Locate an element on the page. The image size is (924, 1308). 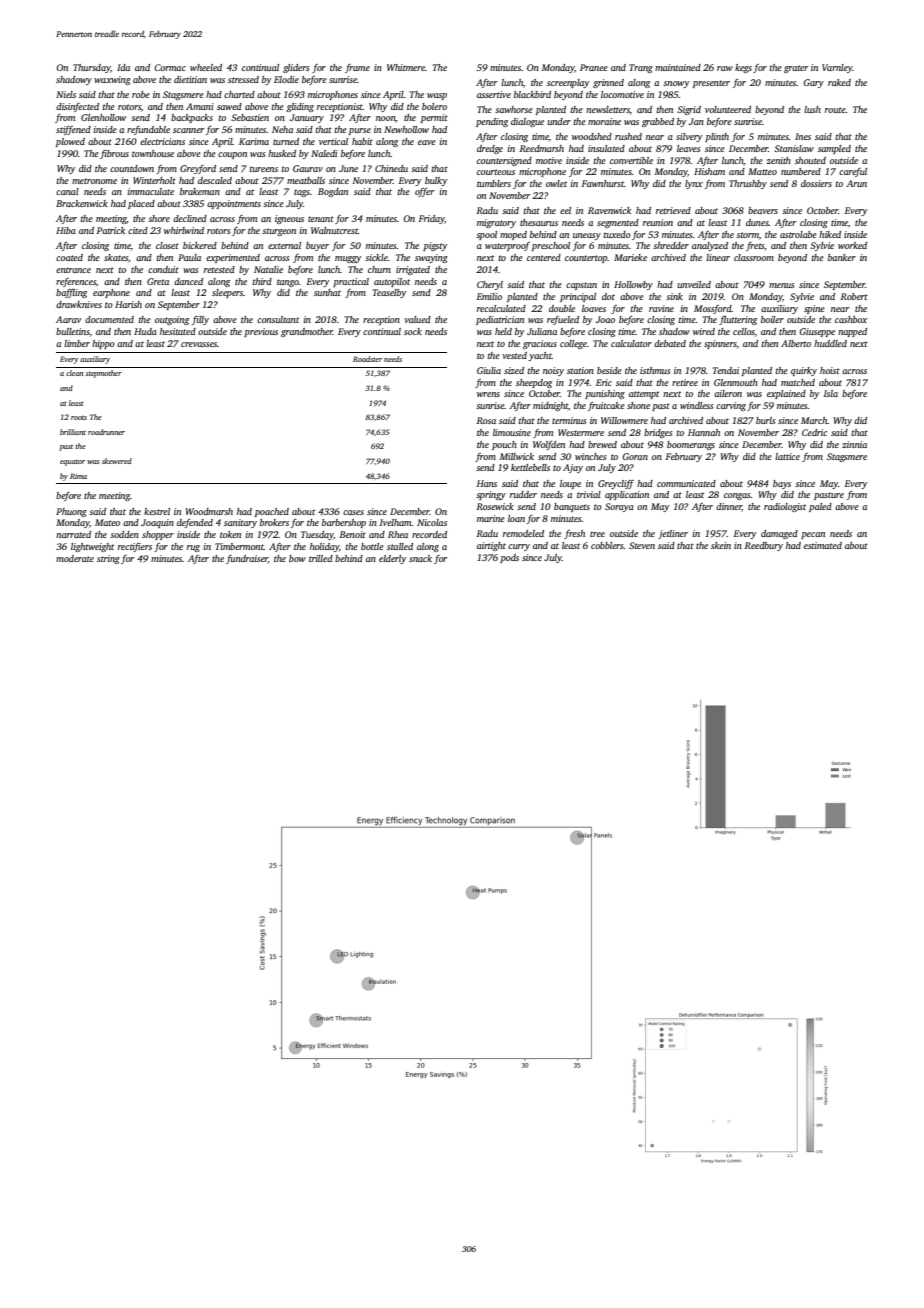
Matteo is located at coordinates (762, 171).
